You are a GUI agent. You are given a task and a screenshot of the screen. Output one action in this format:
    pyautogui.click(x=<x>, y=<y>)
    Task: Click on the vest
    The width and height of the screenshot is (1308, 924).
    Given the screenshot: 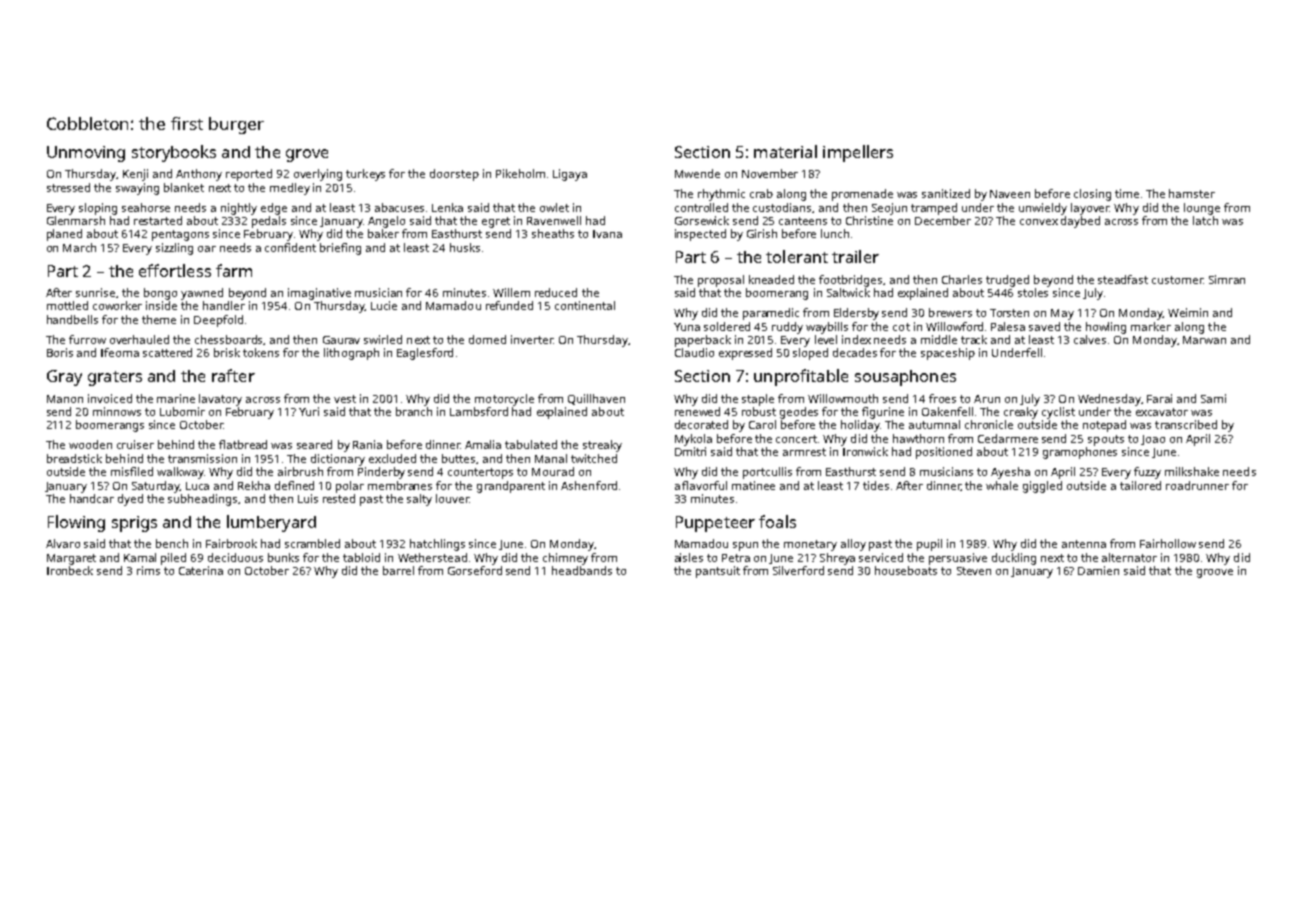 What is the action you would take?
    pyautogui.click(x=345, y=399)
